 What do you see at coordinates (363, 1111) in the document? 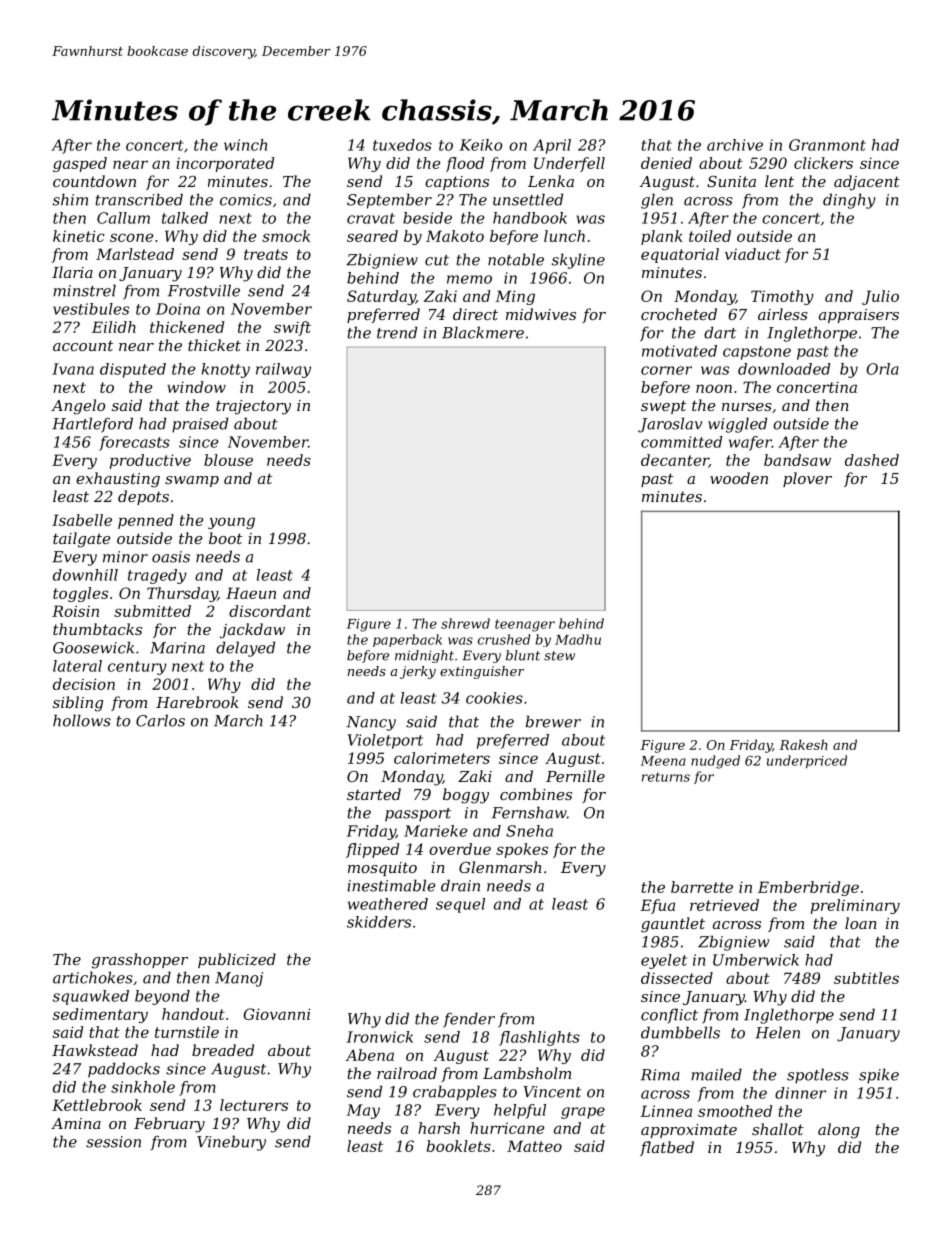
I see `May` at bounding box center [363, 1111].
